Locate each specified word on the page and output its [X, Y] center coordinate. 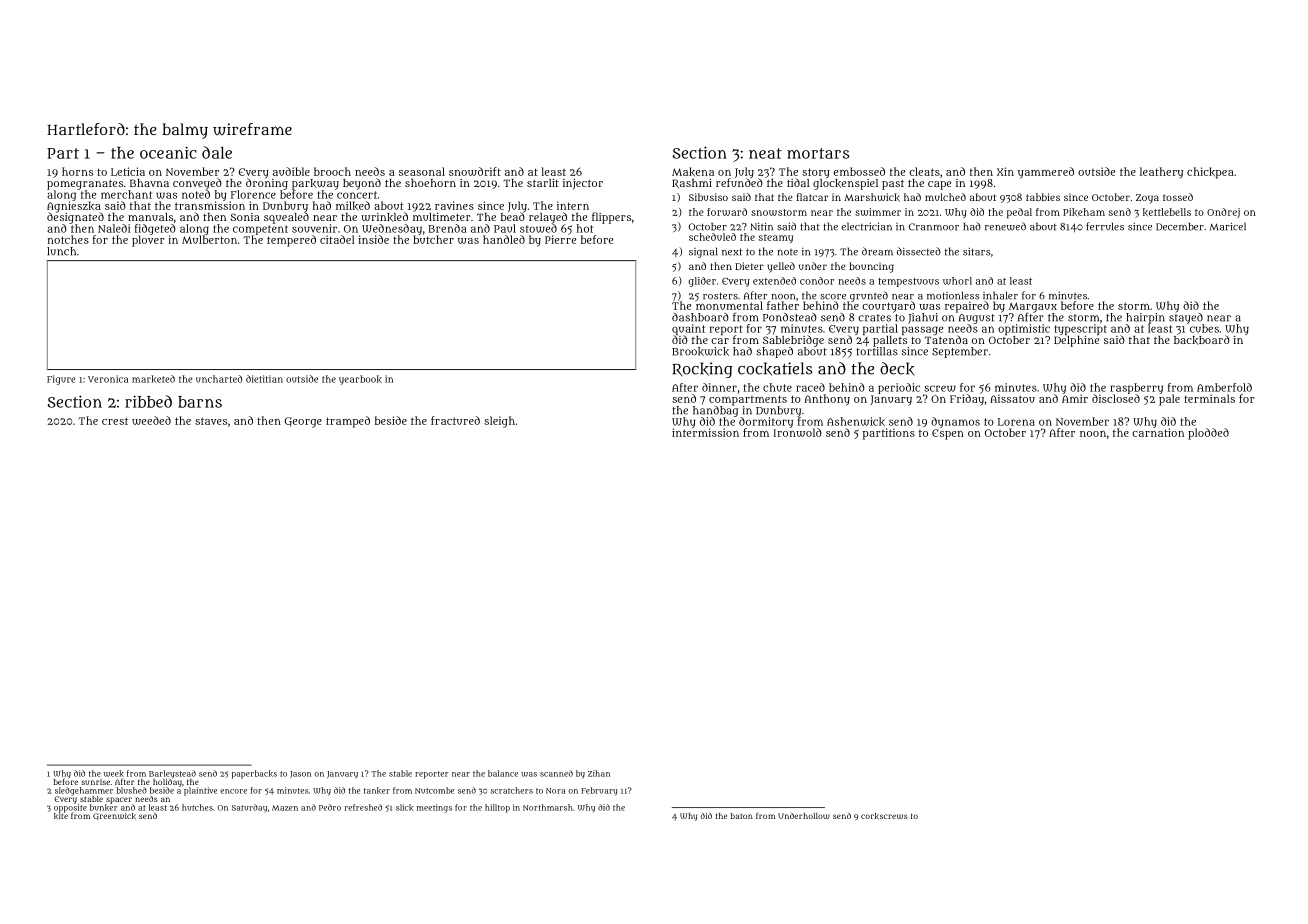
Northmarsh [548, 807]
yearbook [360, 380]
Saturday [249, 808]
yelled [781, 267]
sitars [976, 252]
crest [115, 421]
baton [741, 816]
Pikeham [1084, 212]
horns [77, 171]
